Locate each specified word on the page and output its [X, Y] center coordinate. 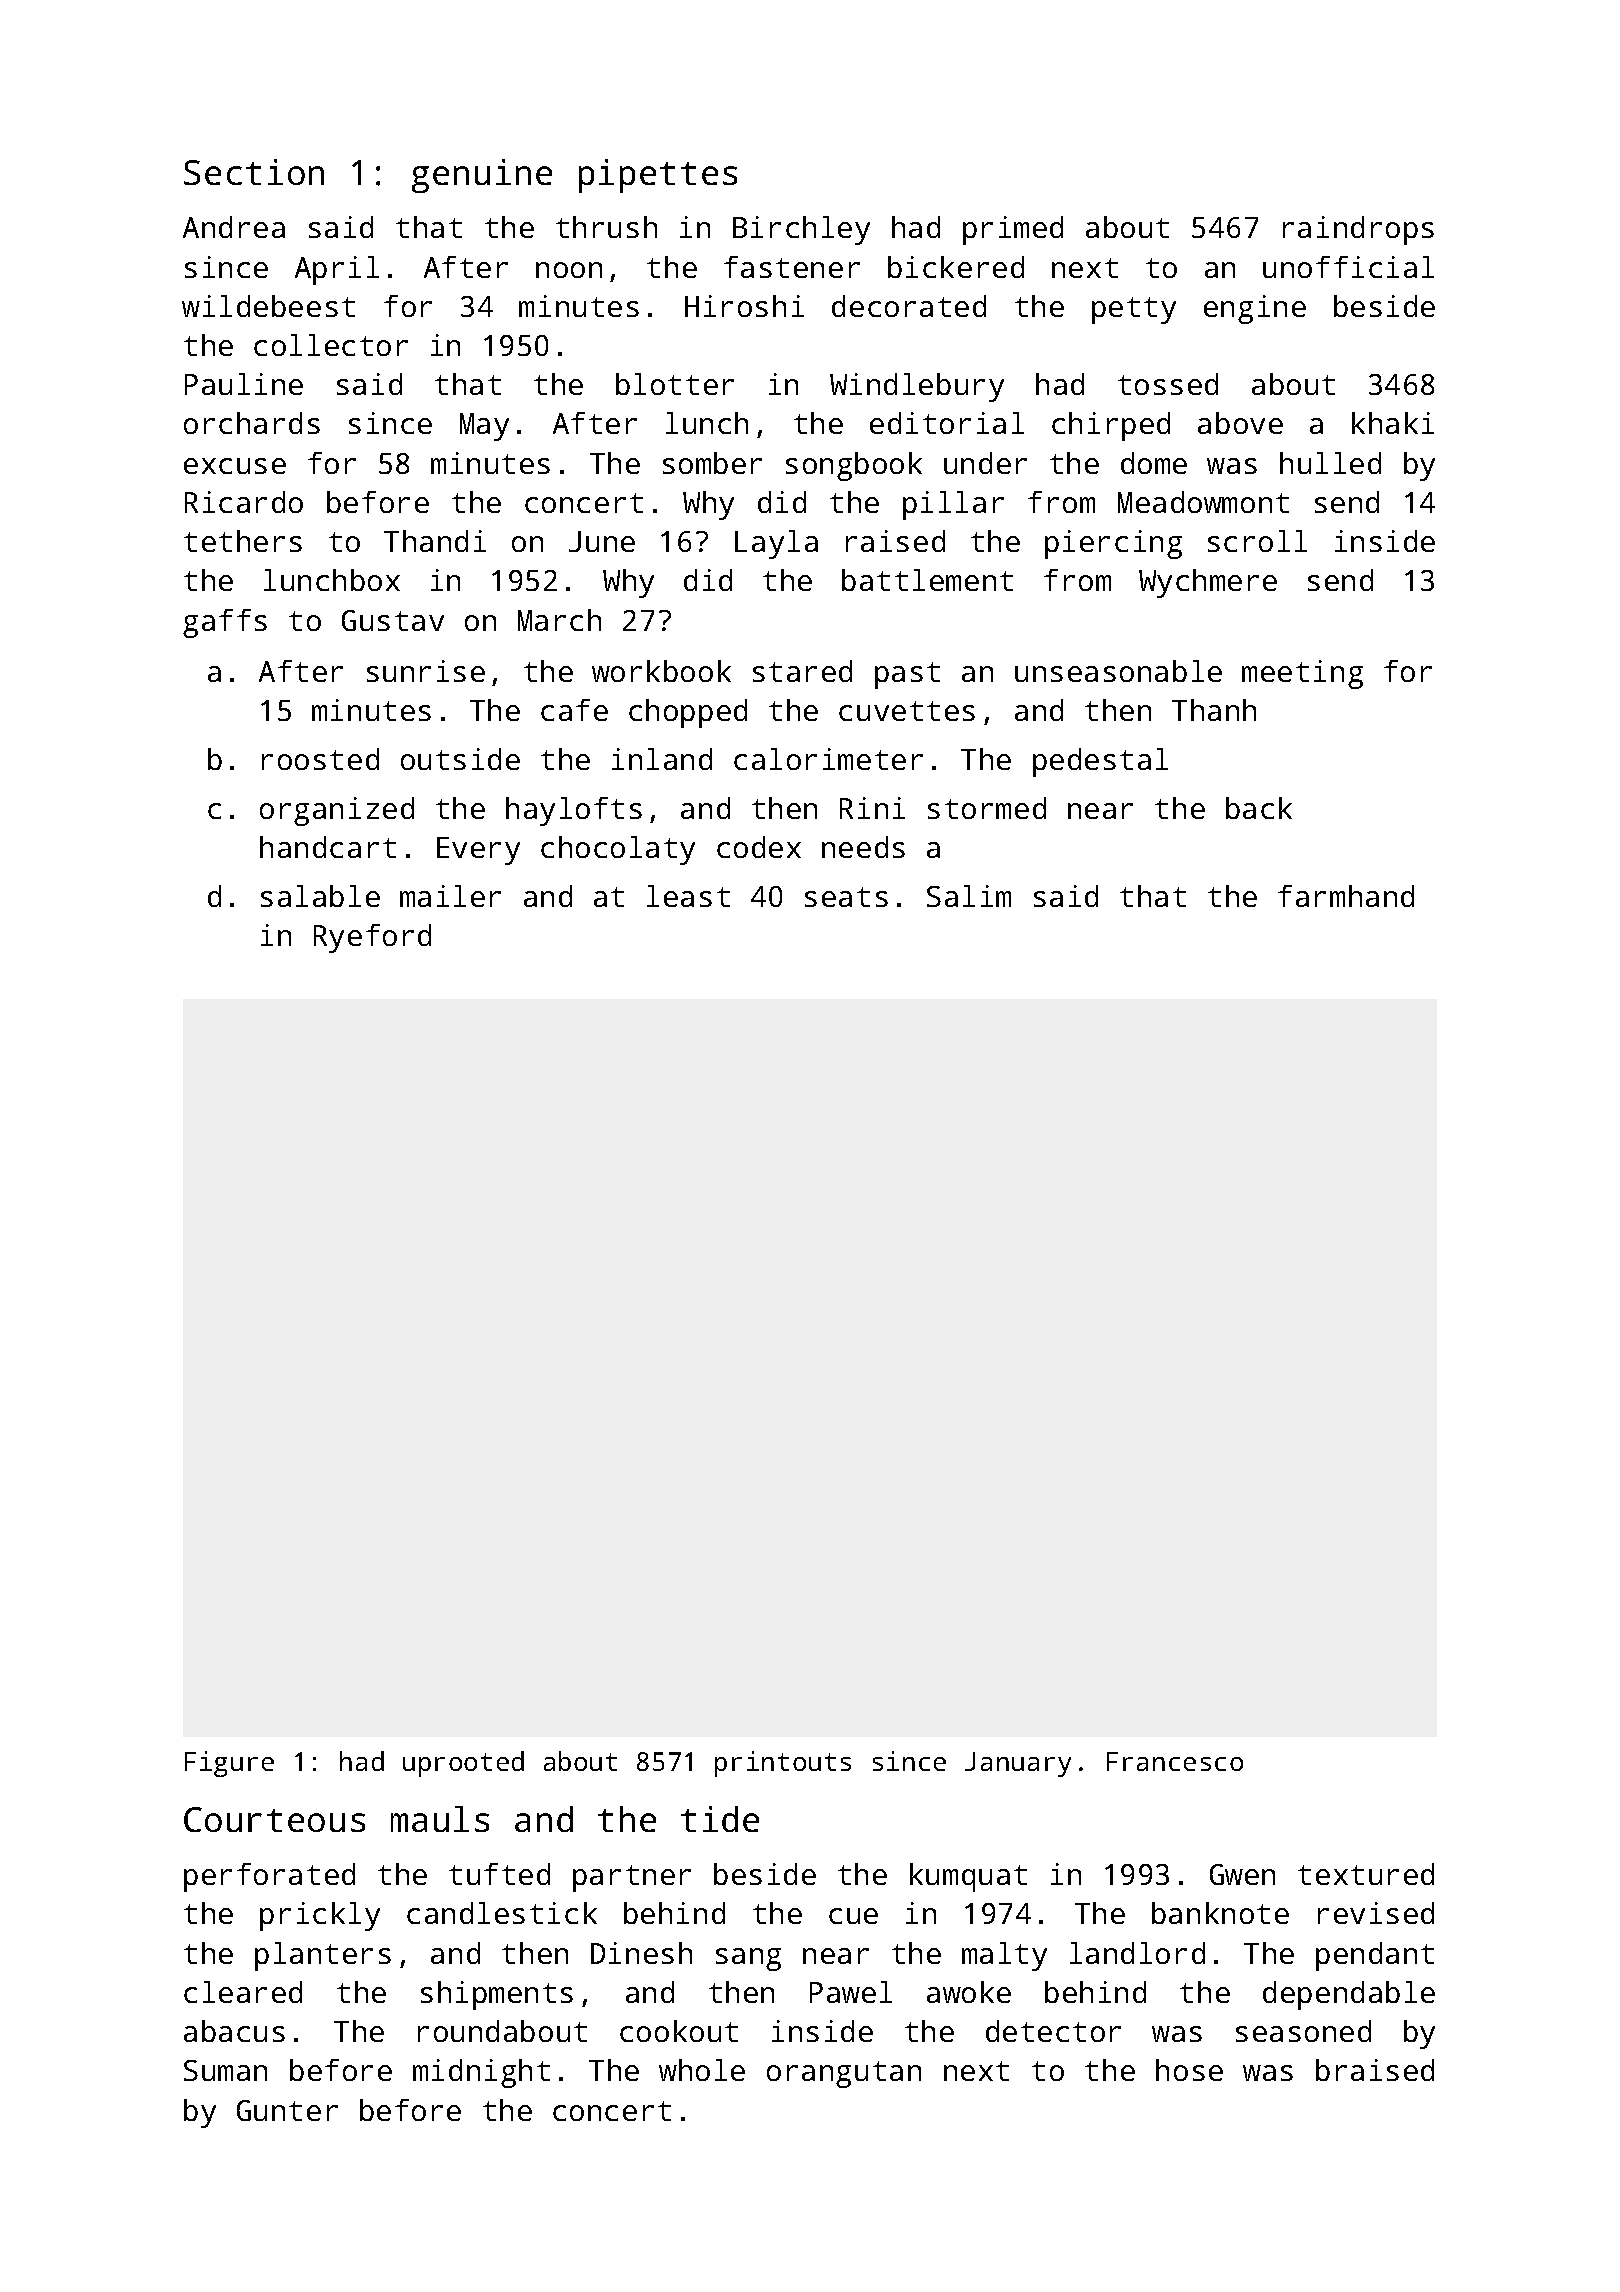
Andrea [234, 227]
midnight [481, 2073]
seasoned [1303, 2031]
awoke [969, 1992]
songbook [854, 466]
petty [1134, 310]
